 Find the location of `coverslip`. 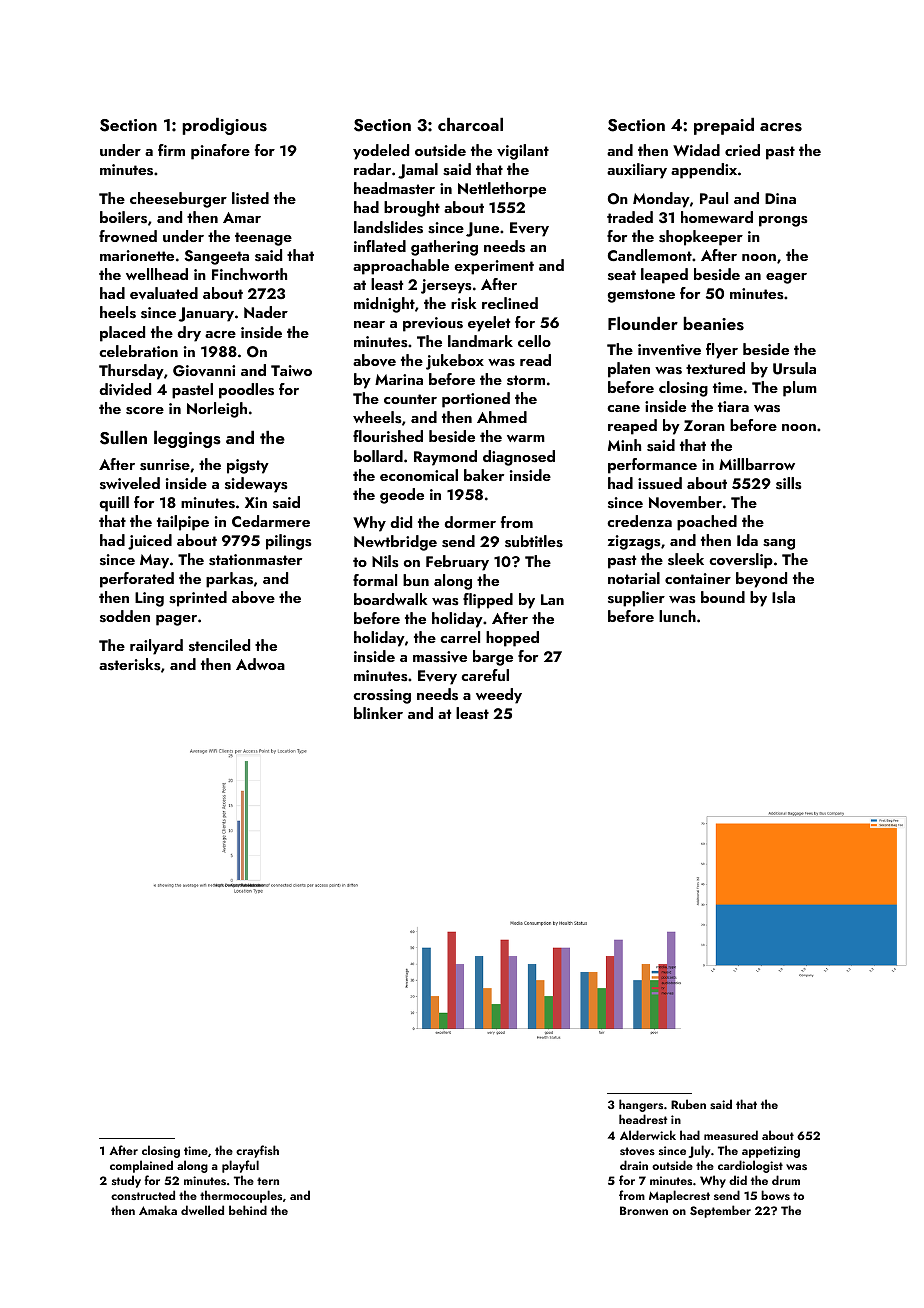

coverslip is located at coordinates (741, 561).
